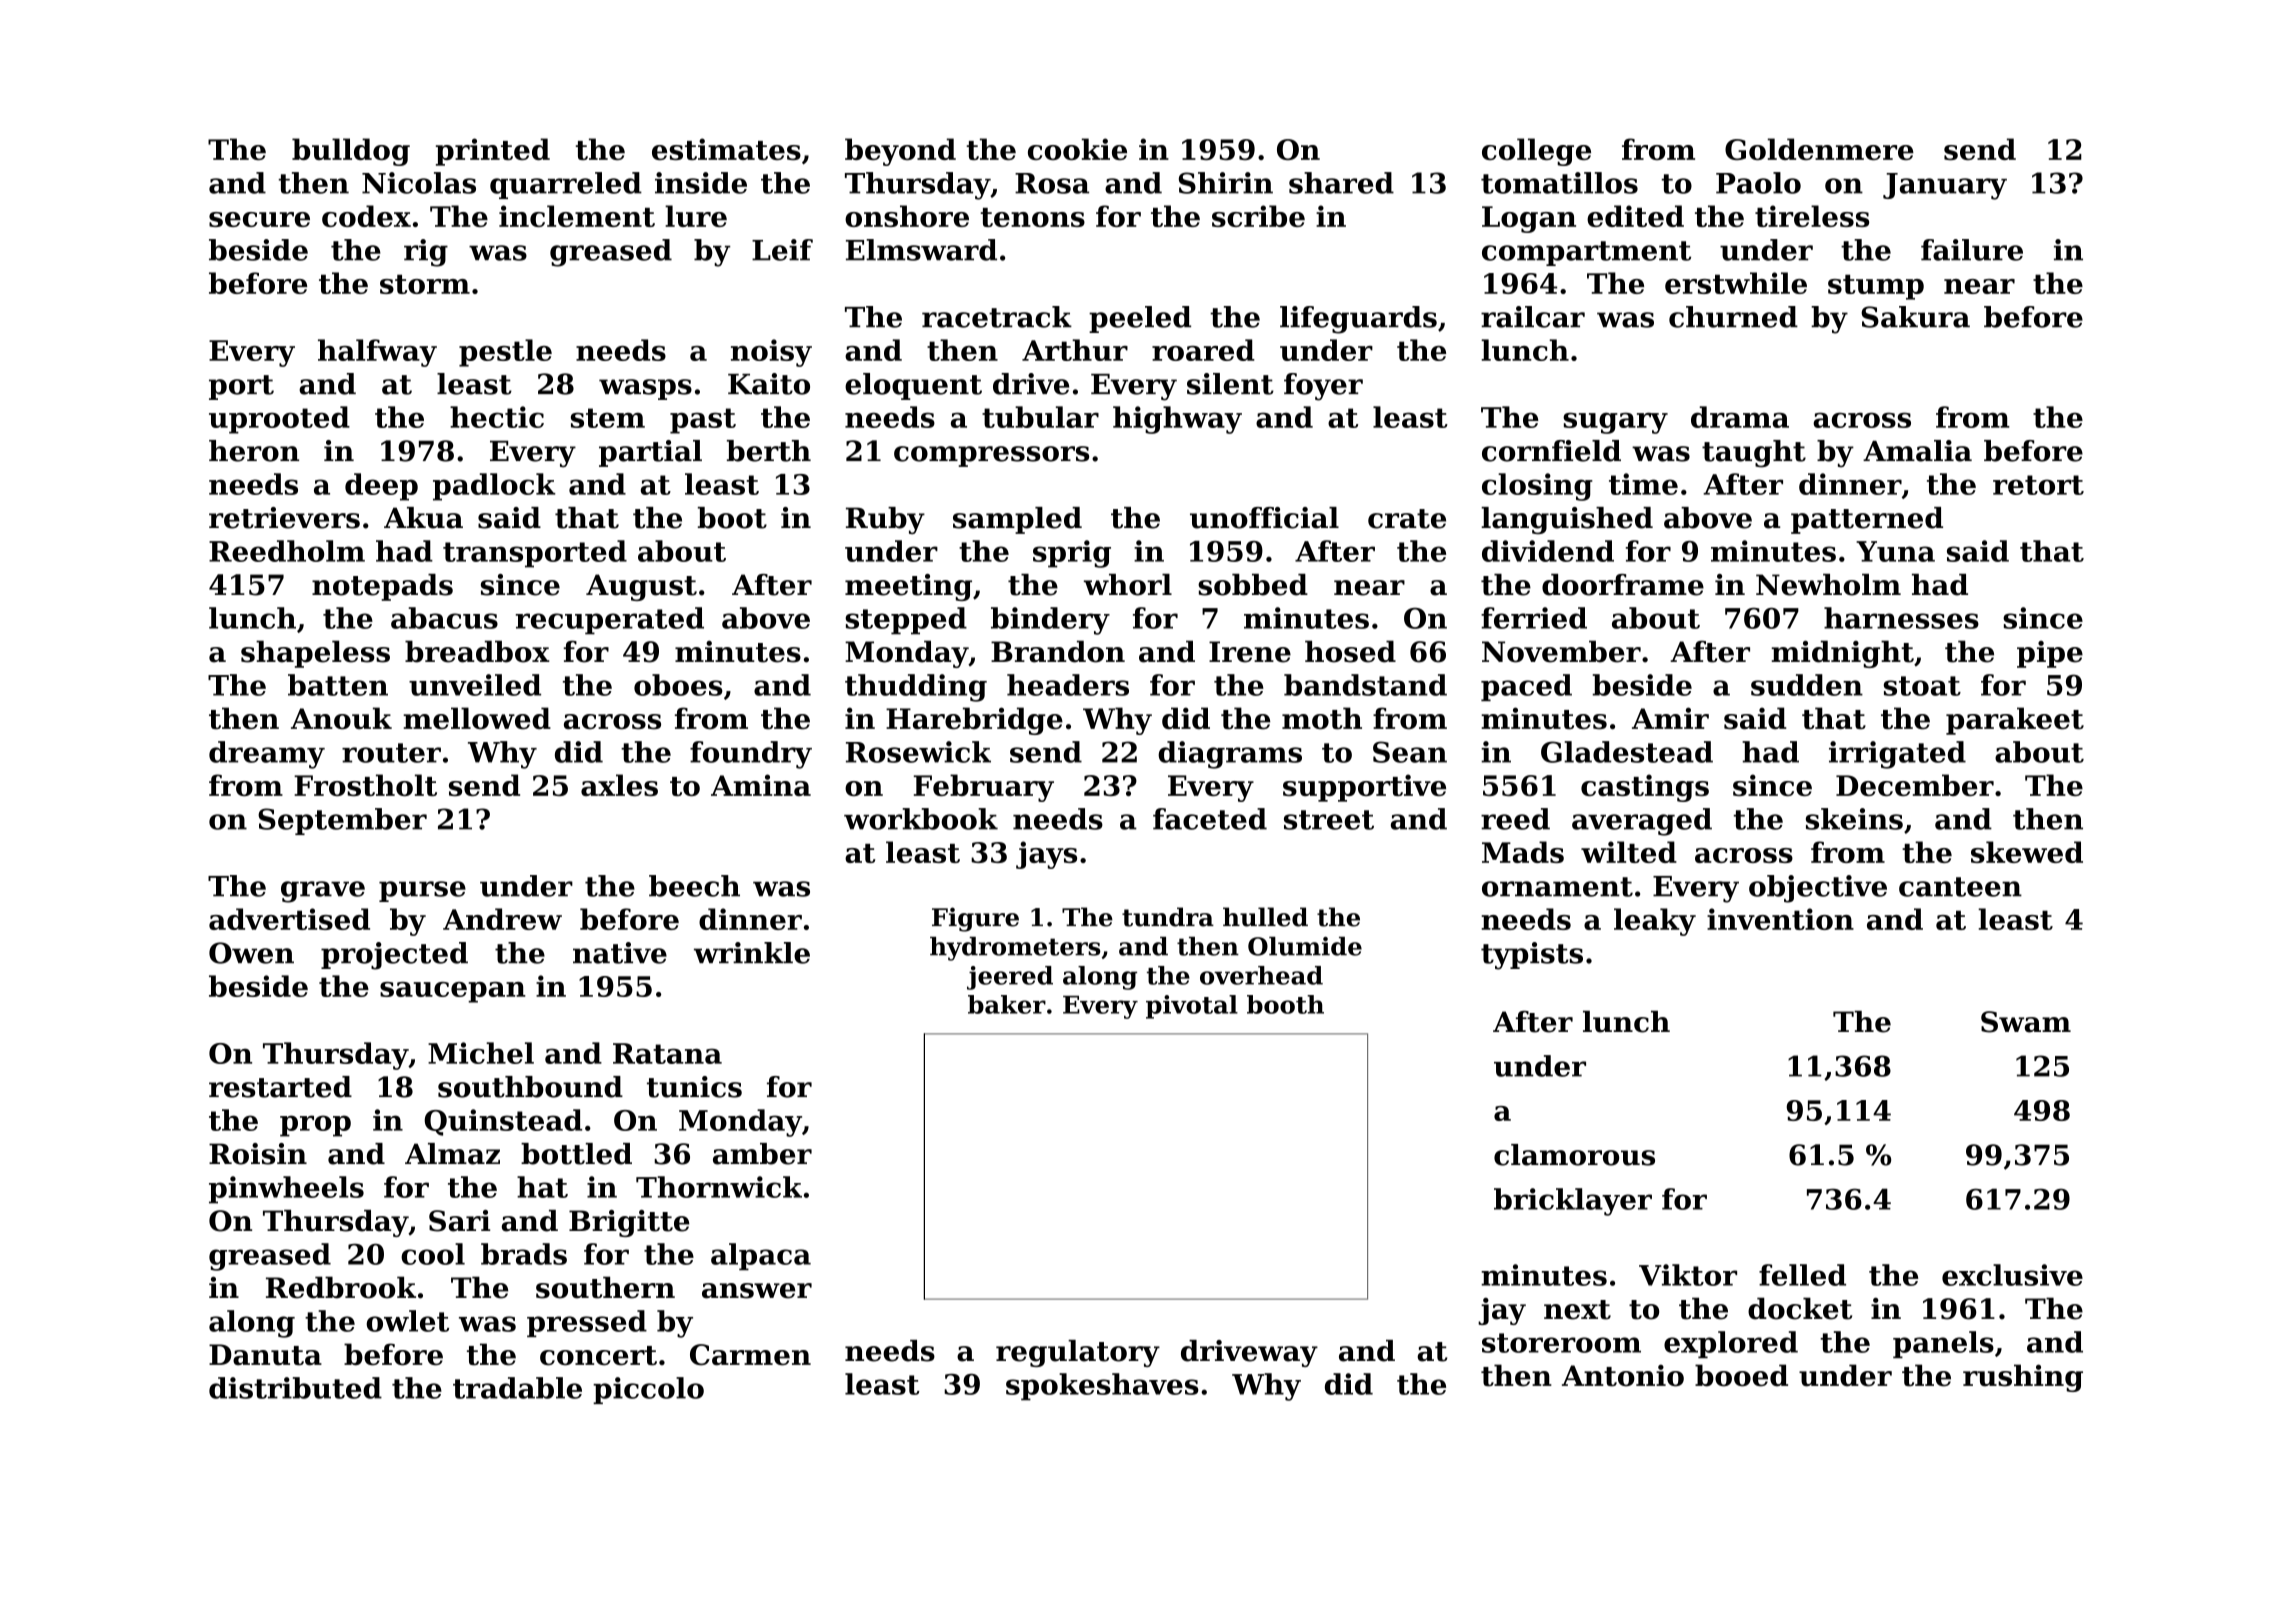  I want to click on faceted, so click(1210, 819).
